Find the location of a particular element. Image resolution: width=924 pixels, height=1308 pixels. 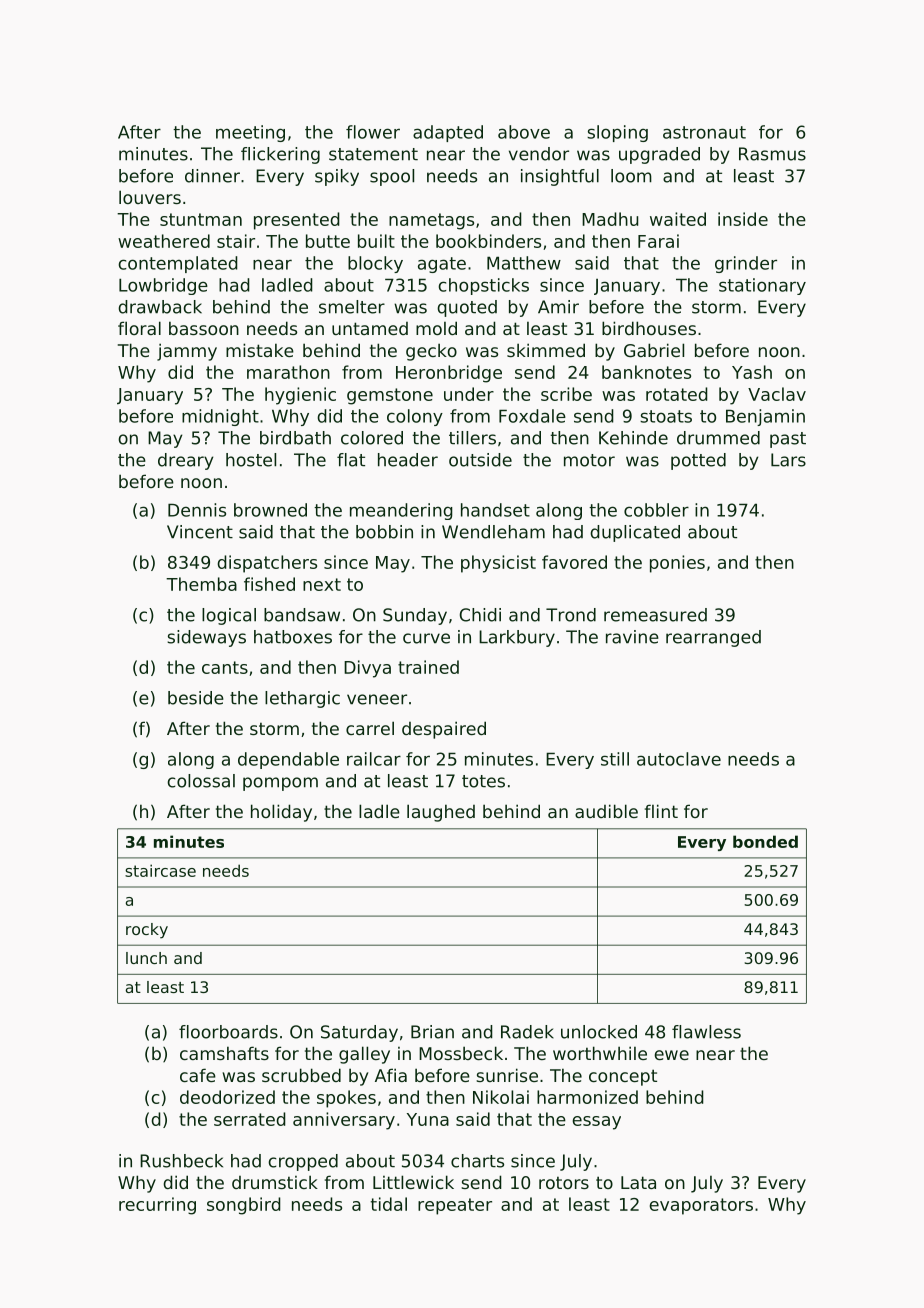

bobbin is located at coordinates (384, 532).
